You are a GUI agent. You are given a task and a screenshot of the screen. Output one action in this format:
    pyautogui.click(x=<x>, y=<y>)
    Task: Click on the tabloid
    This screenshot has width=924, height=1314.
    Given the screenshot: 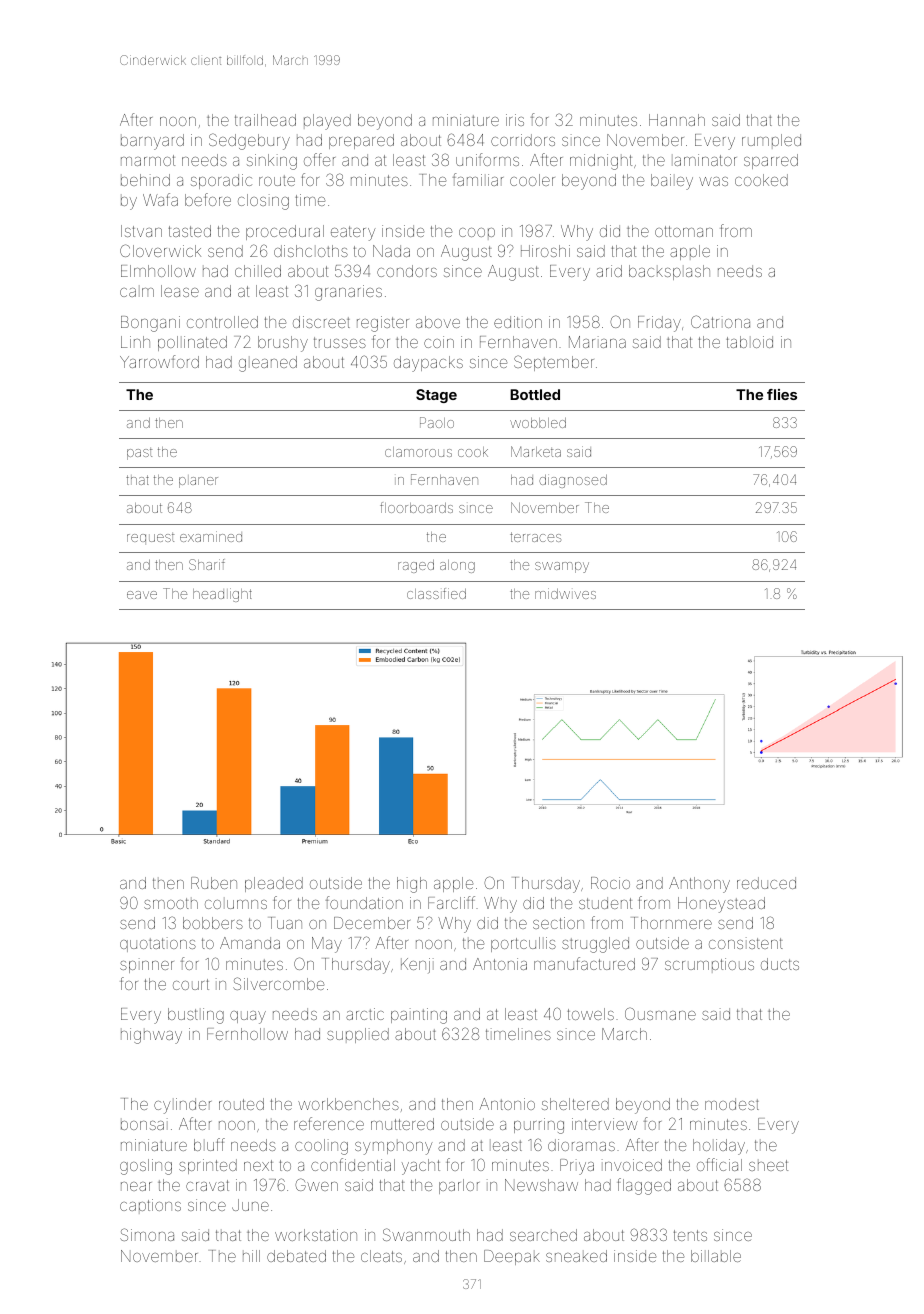 What is the action you would take?
    pyautogui.click(x=749, y=342)
